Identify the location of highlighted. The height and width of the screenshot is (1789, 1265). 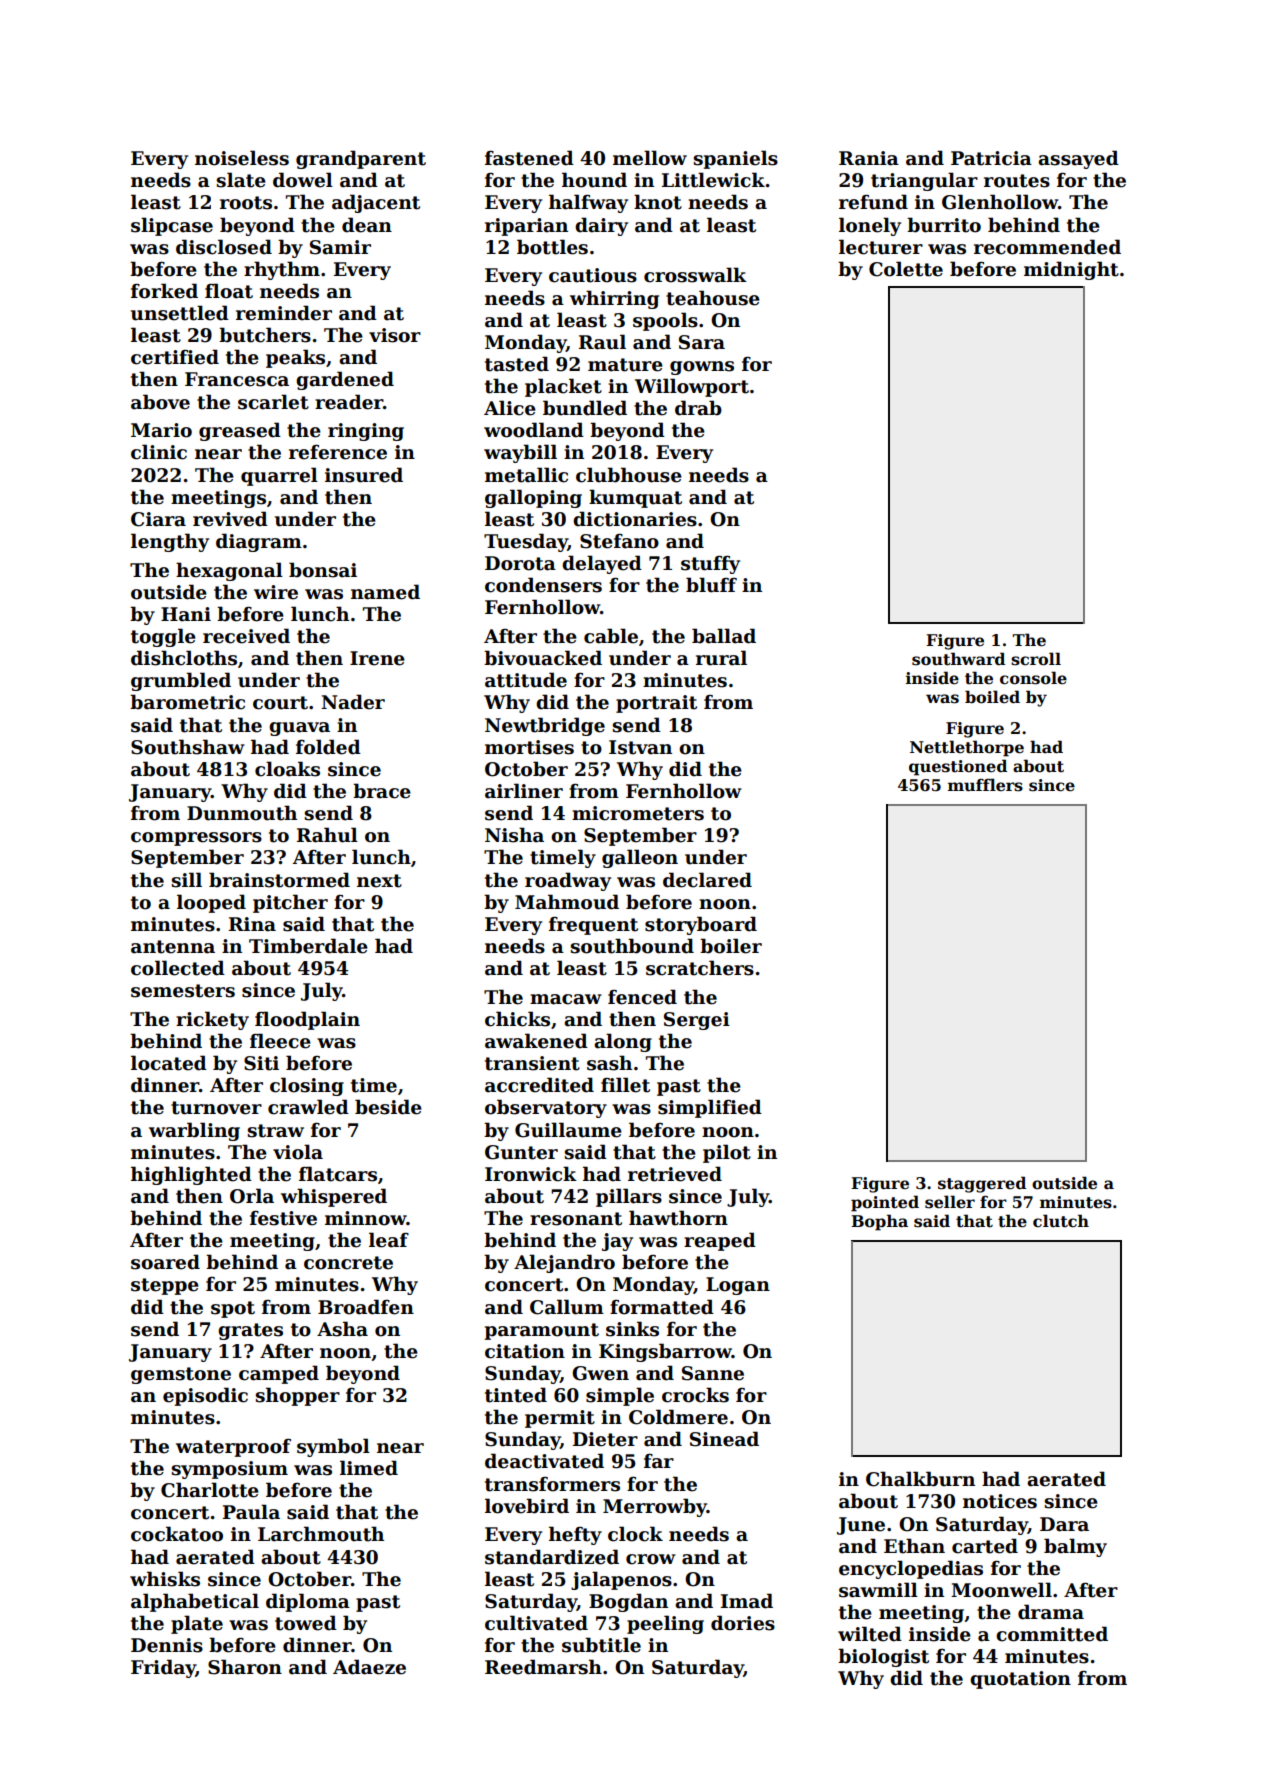
(191, 1175).
